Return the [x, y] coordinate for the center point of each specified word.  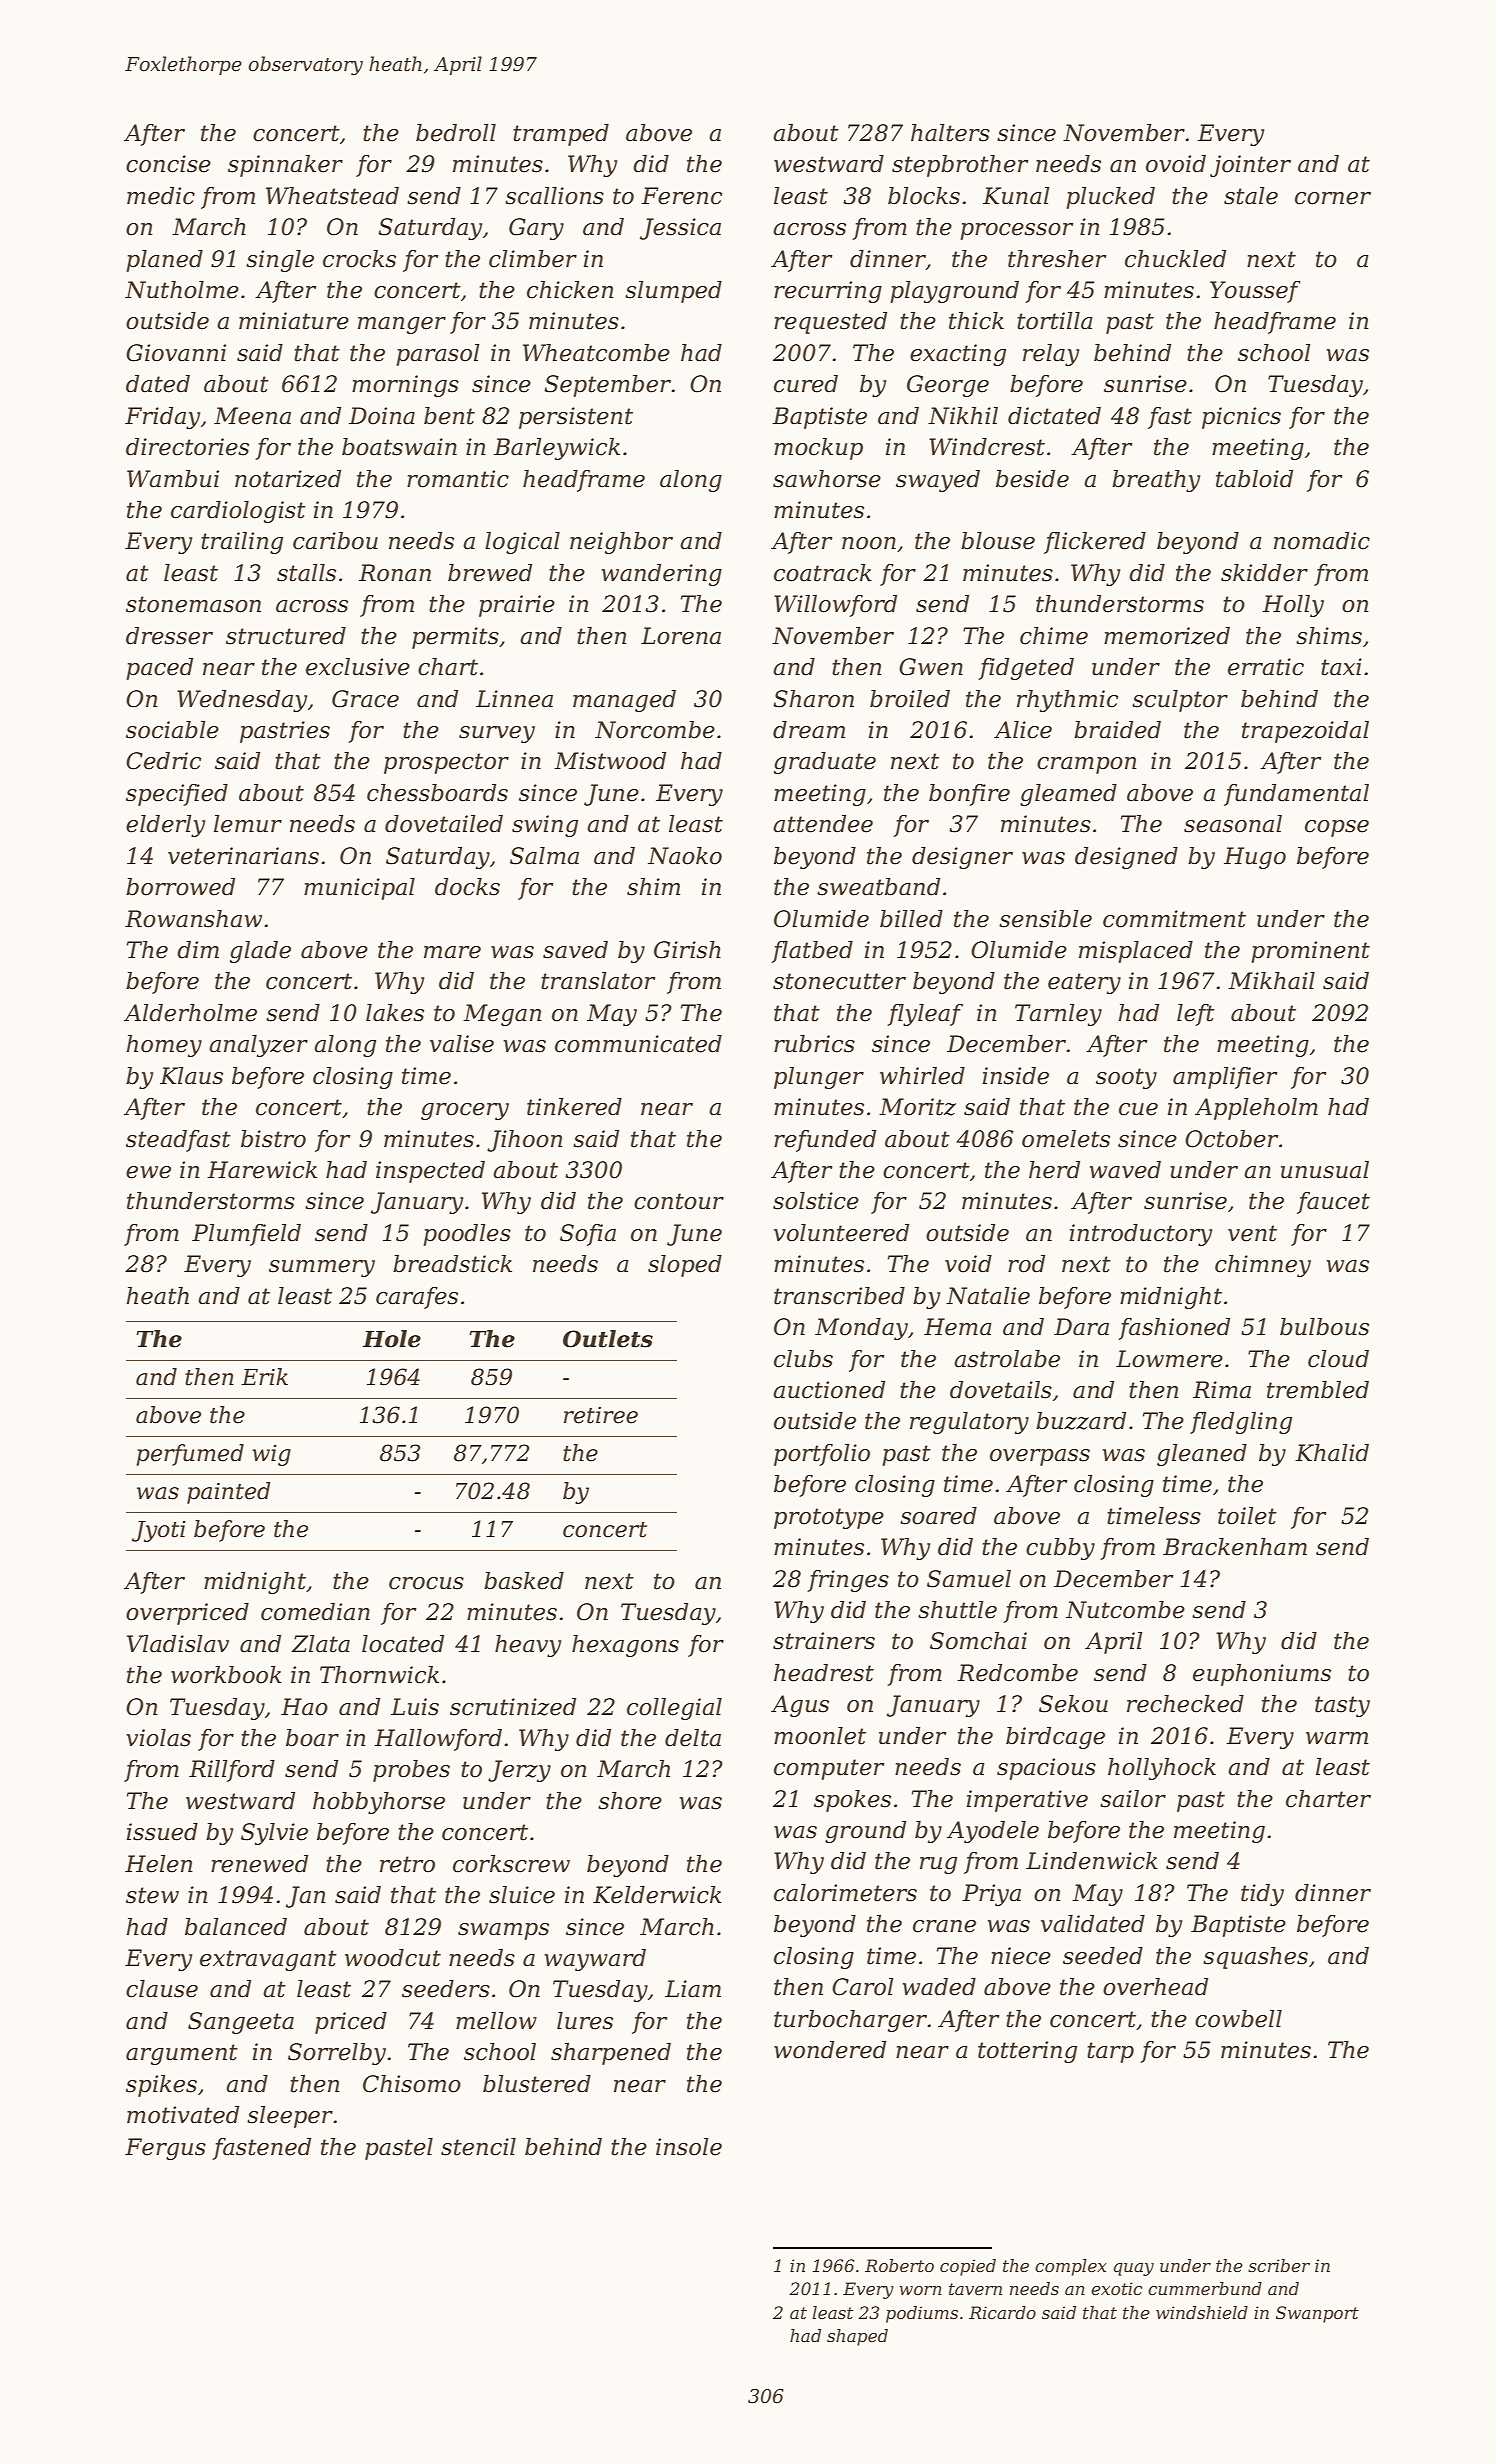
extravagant [268, 1960]
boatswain [399, 447]
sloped [685, 1266]
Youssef [1255, 292]
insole [689, 2147]
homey [164, 1046]
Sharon [813, 699]
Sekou [1073, 1704]
